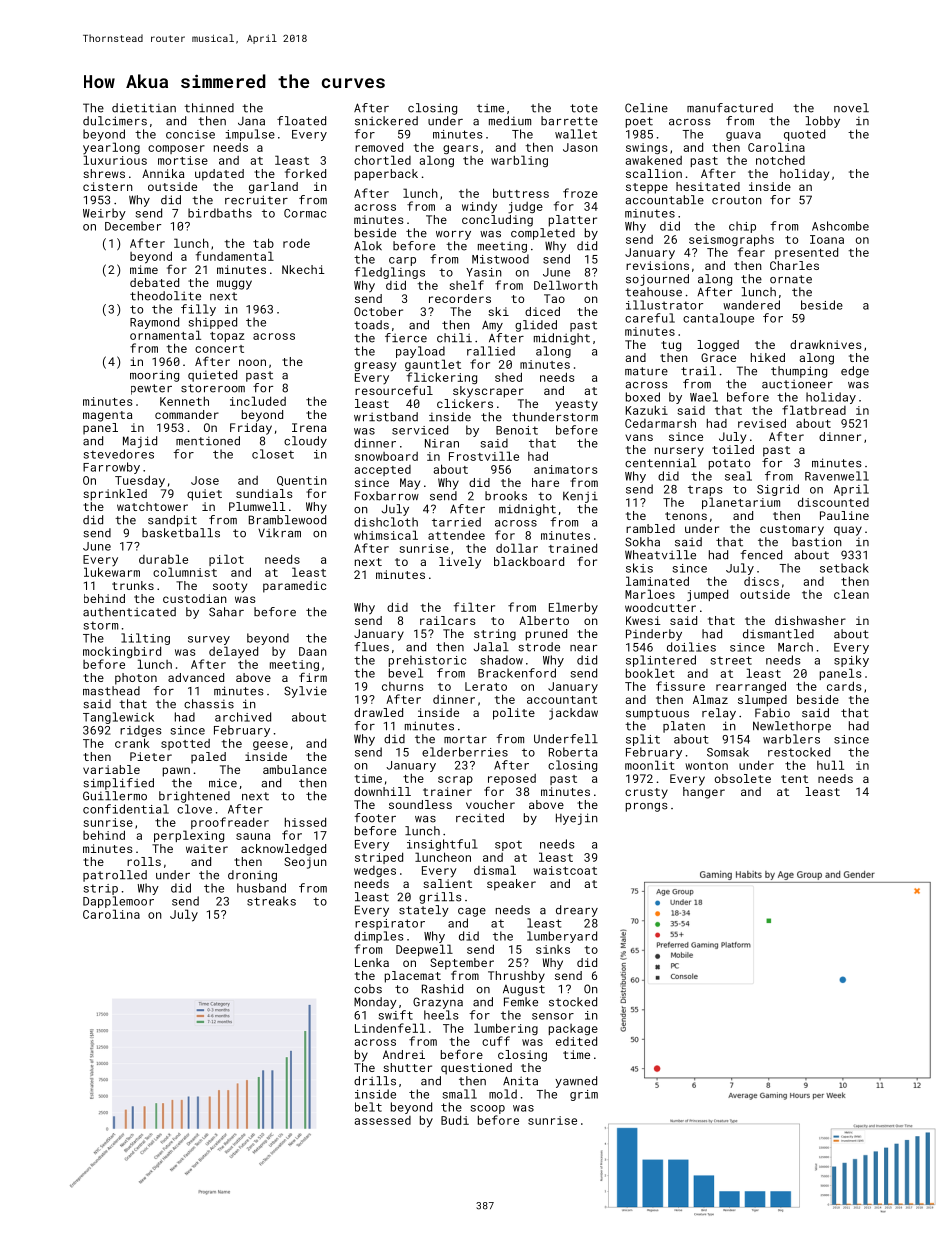 The width and height of the screenshot is (952, 1233). I want to click on Dapplemoor, so click(118, 902).
